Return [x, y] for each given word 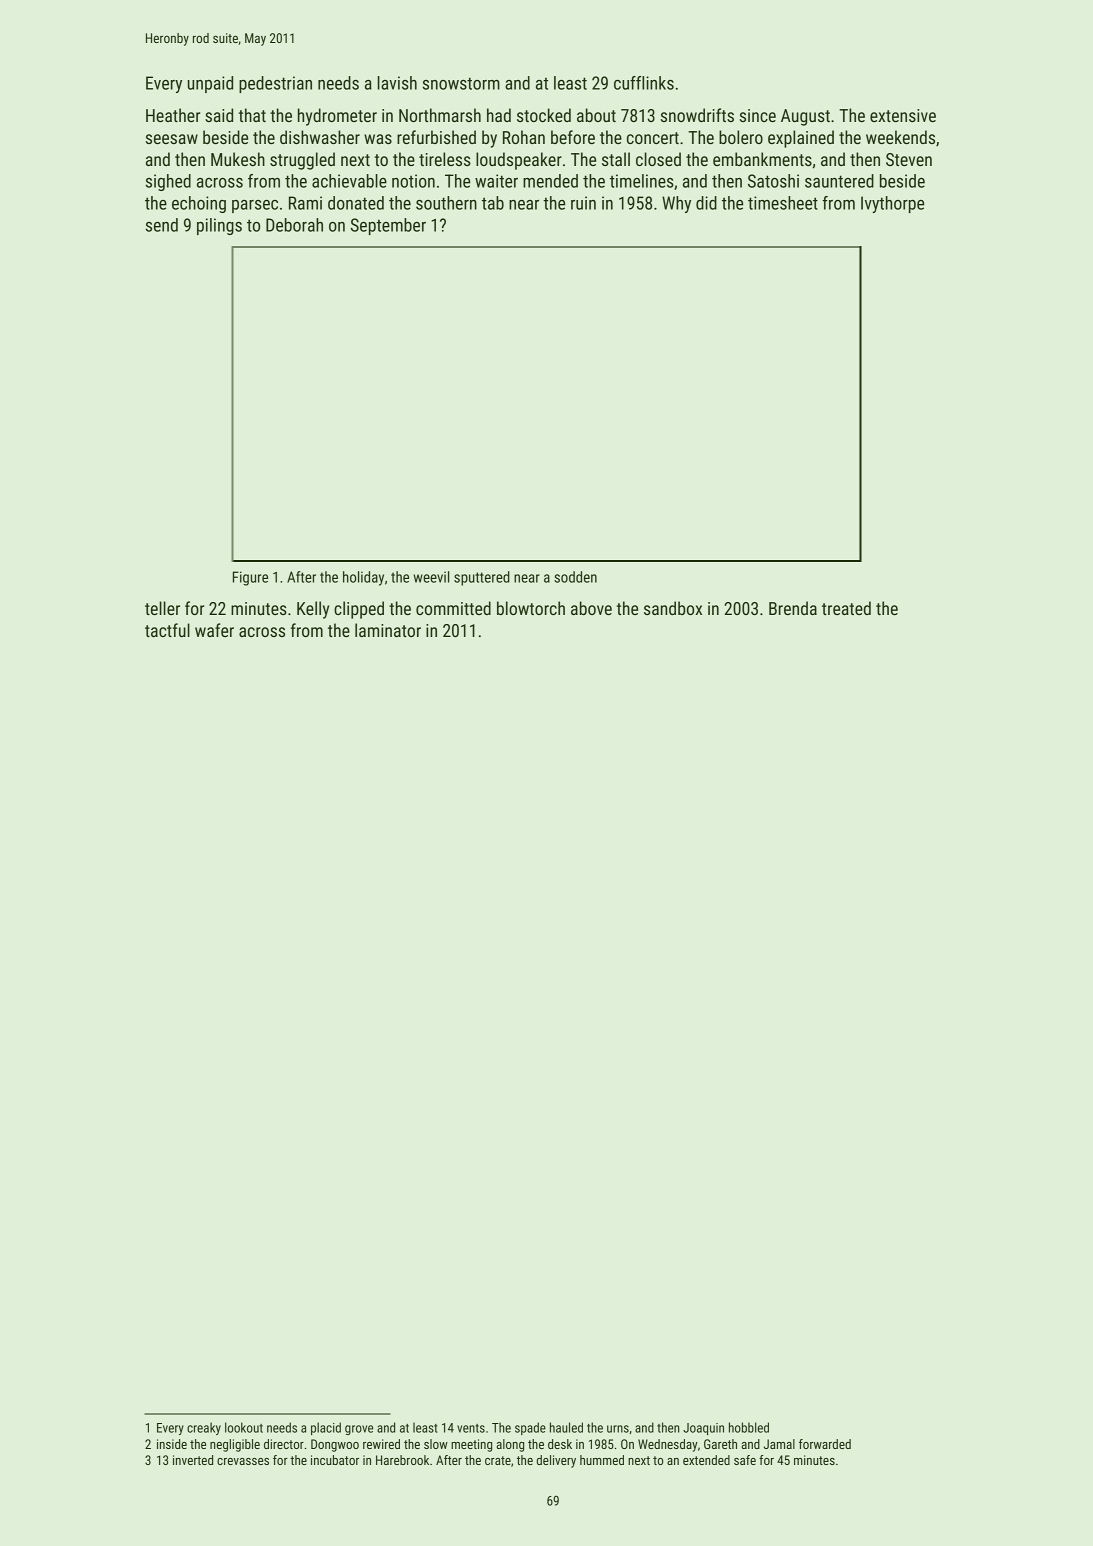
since [758, 115]
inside [172, 1444]
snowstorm [461, 83]
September [388, 226]
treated [846, 608]
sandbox [673, 608]
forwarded [825, 1444]
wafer [214, 630]
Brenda [793, 608]
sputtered [482, 578]
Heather [173, 115]
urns [618, 1429]
